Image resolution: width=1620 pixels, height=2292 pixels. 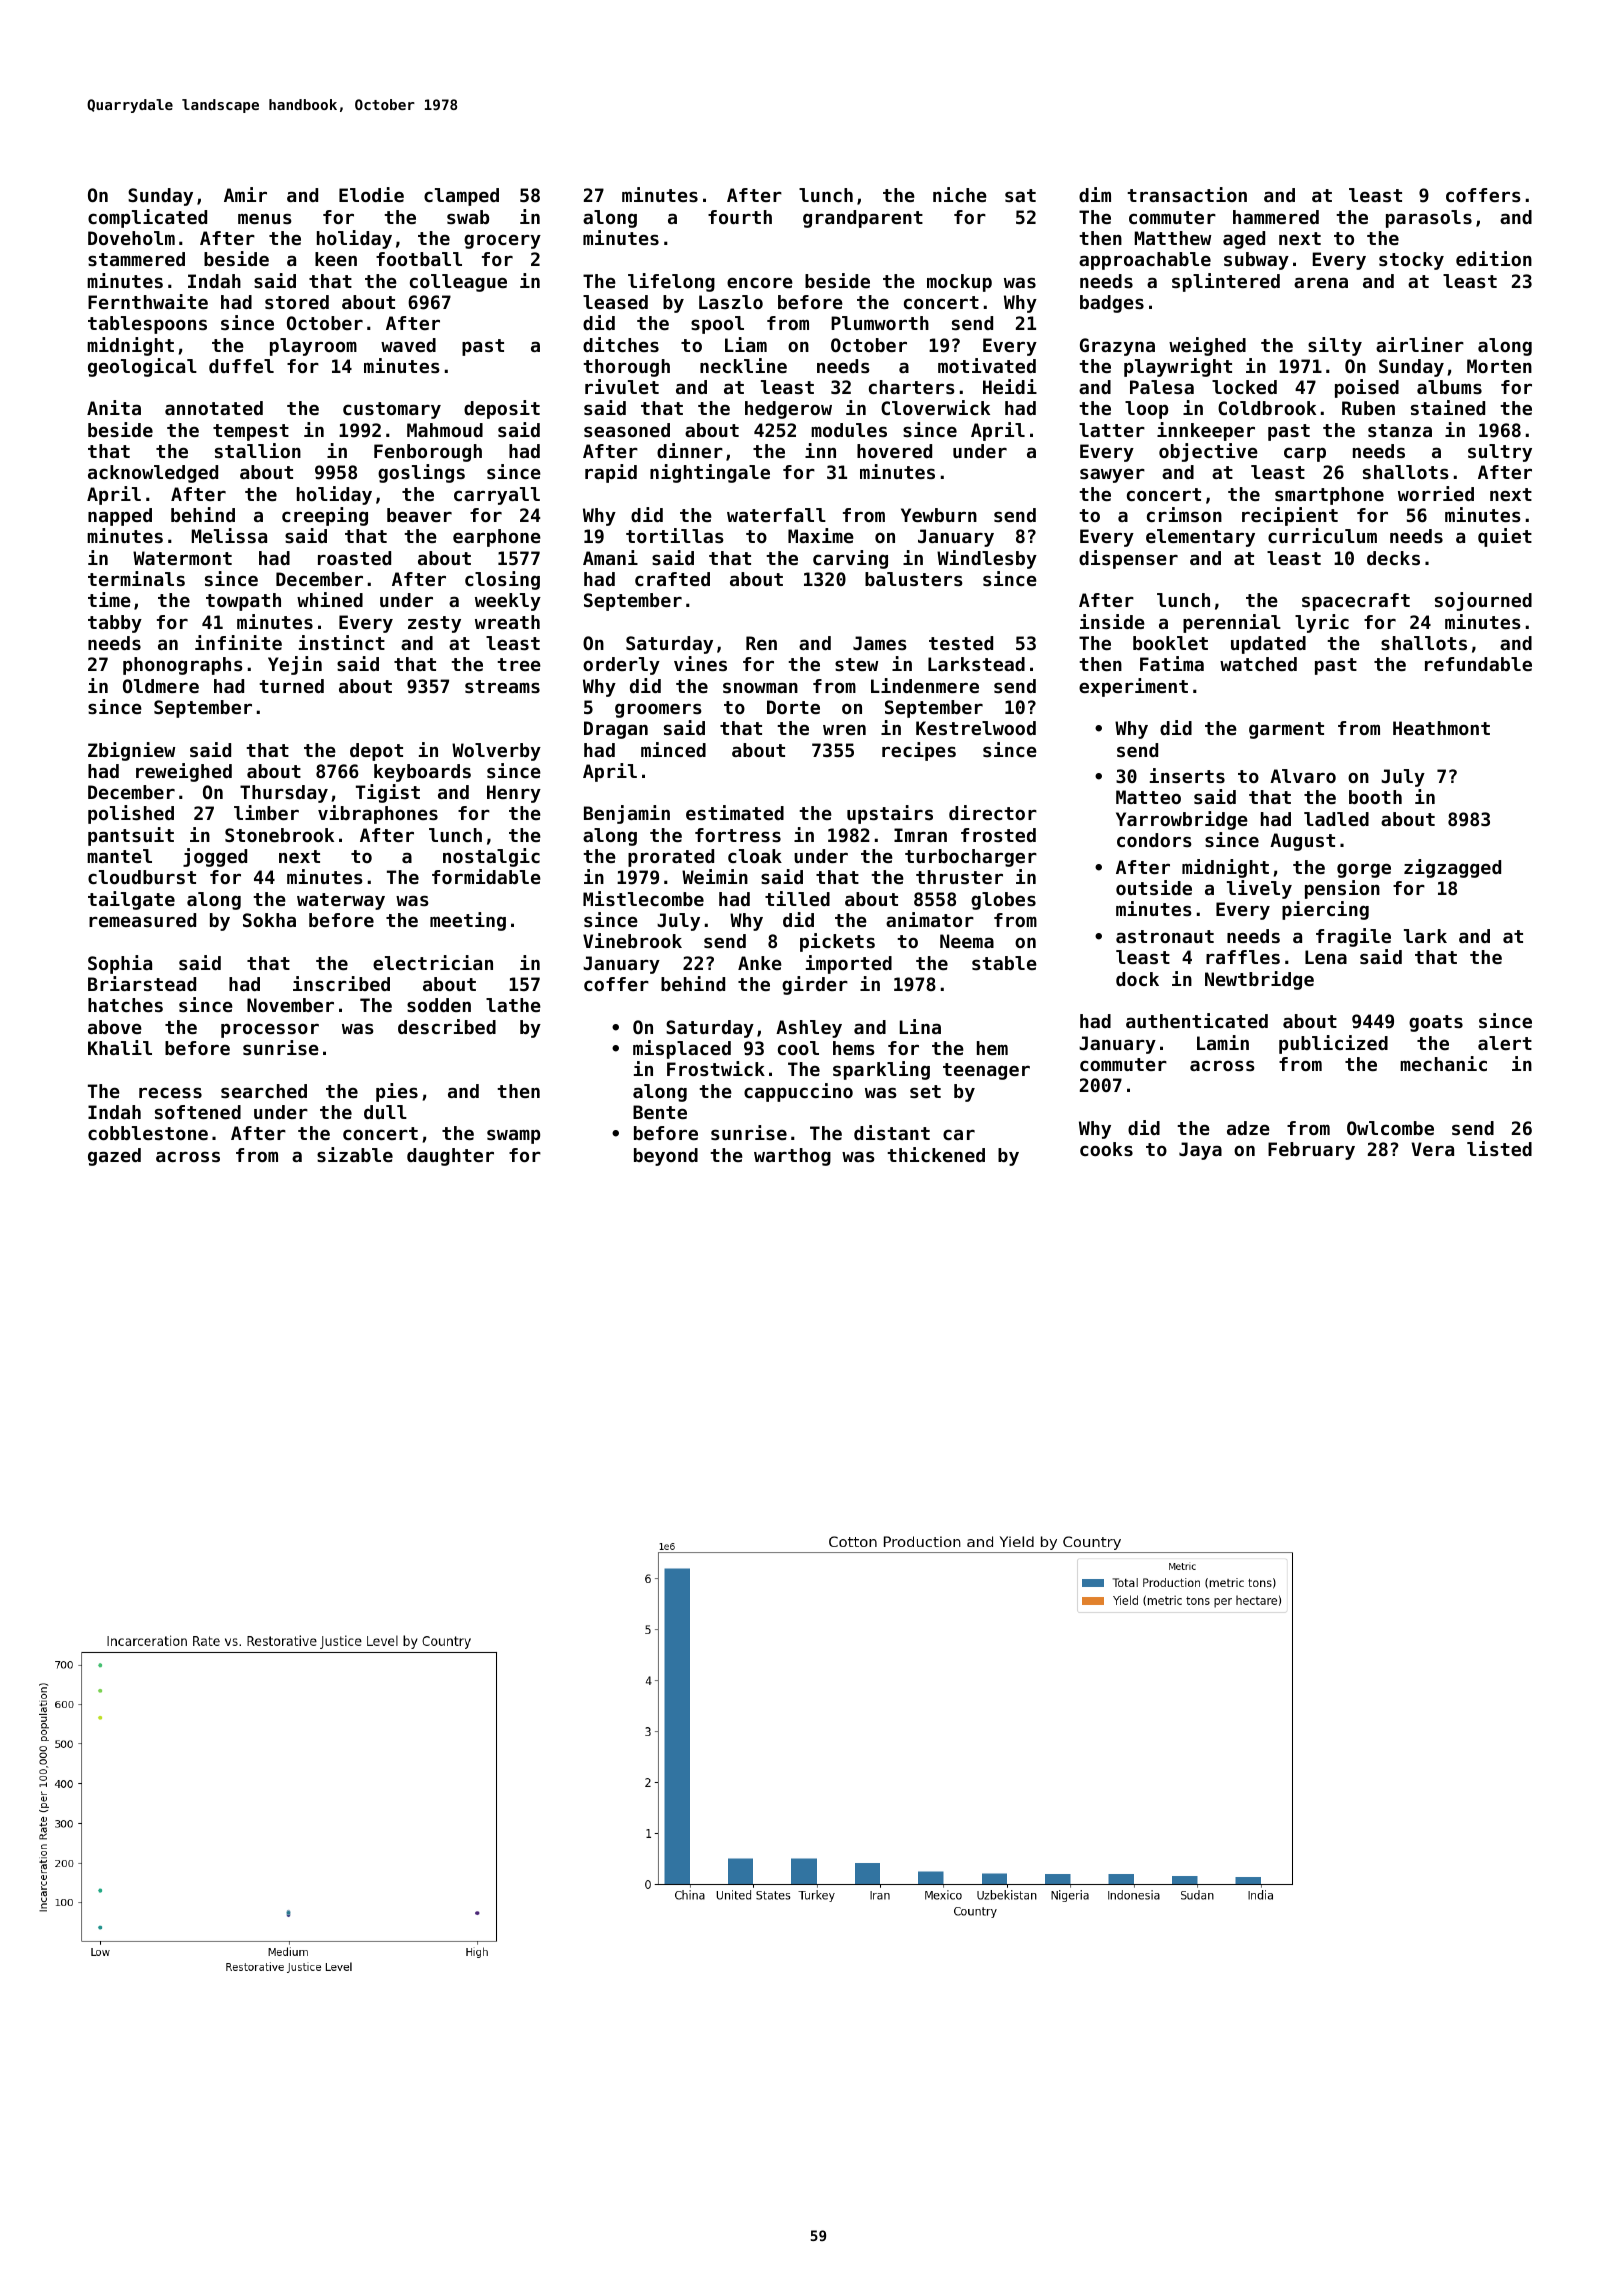 What do you see at coordinates (890, 814) in the screenshot?
I see `upstairs` at bounding box center [890, 814].
